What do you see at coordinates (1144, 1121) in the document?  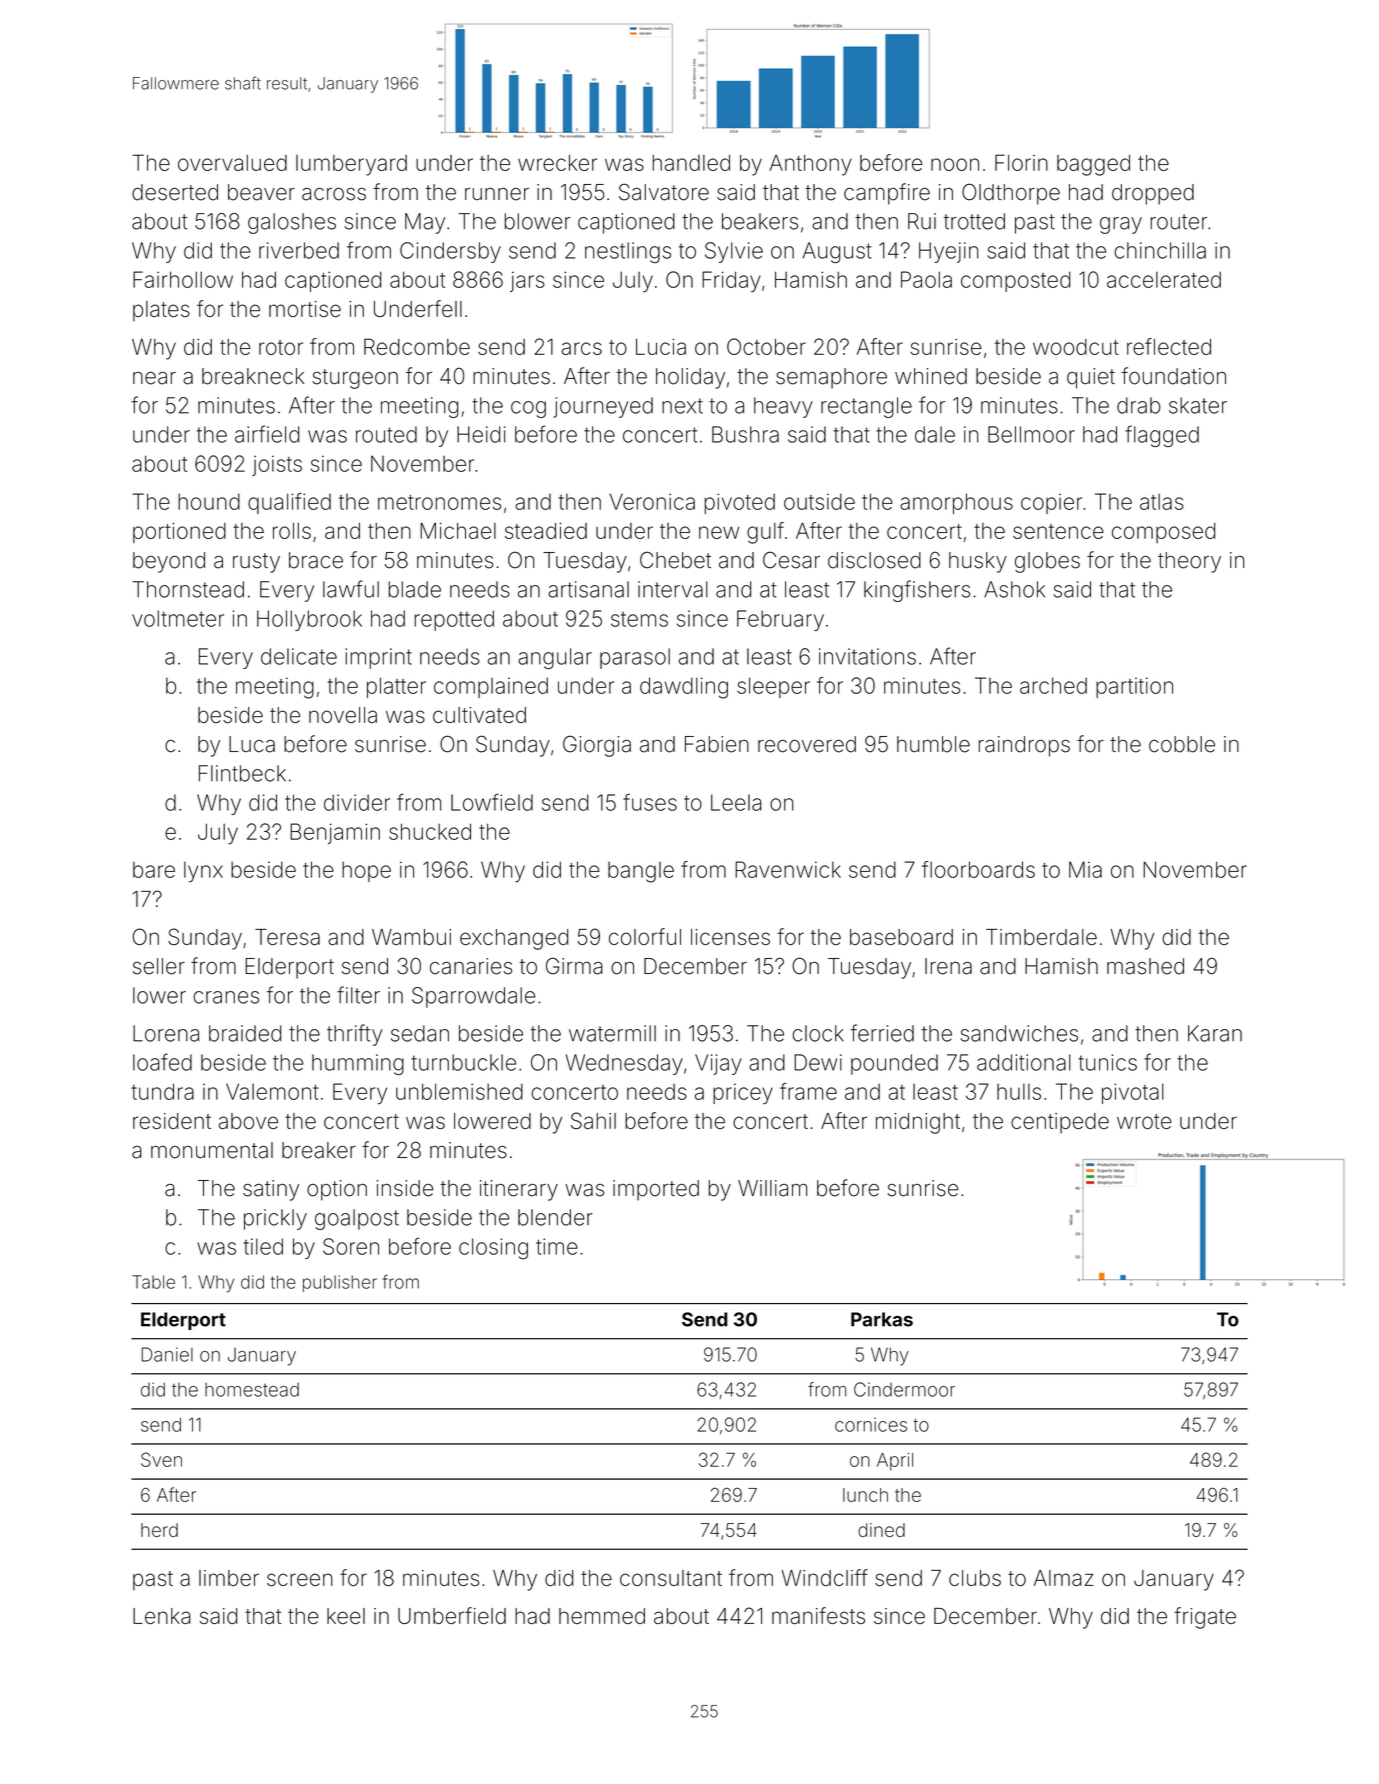 I see `wrote` at bounding box center [1144, 1121].
